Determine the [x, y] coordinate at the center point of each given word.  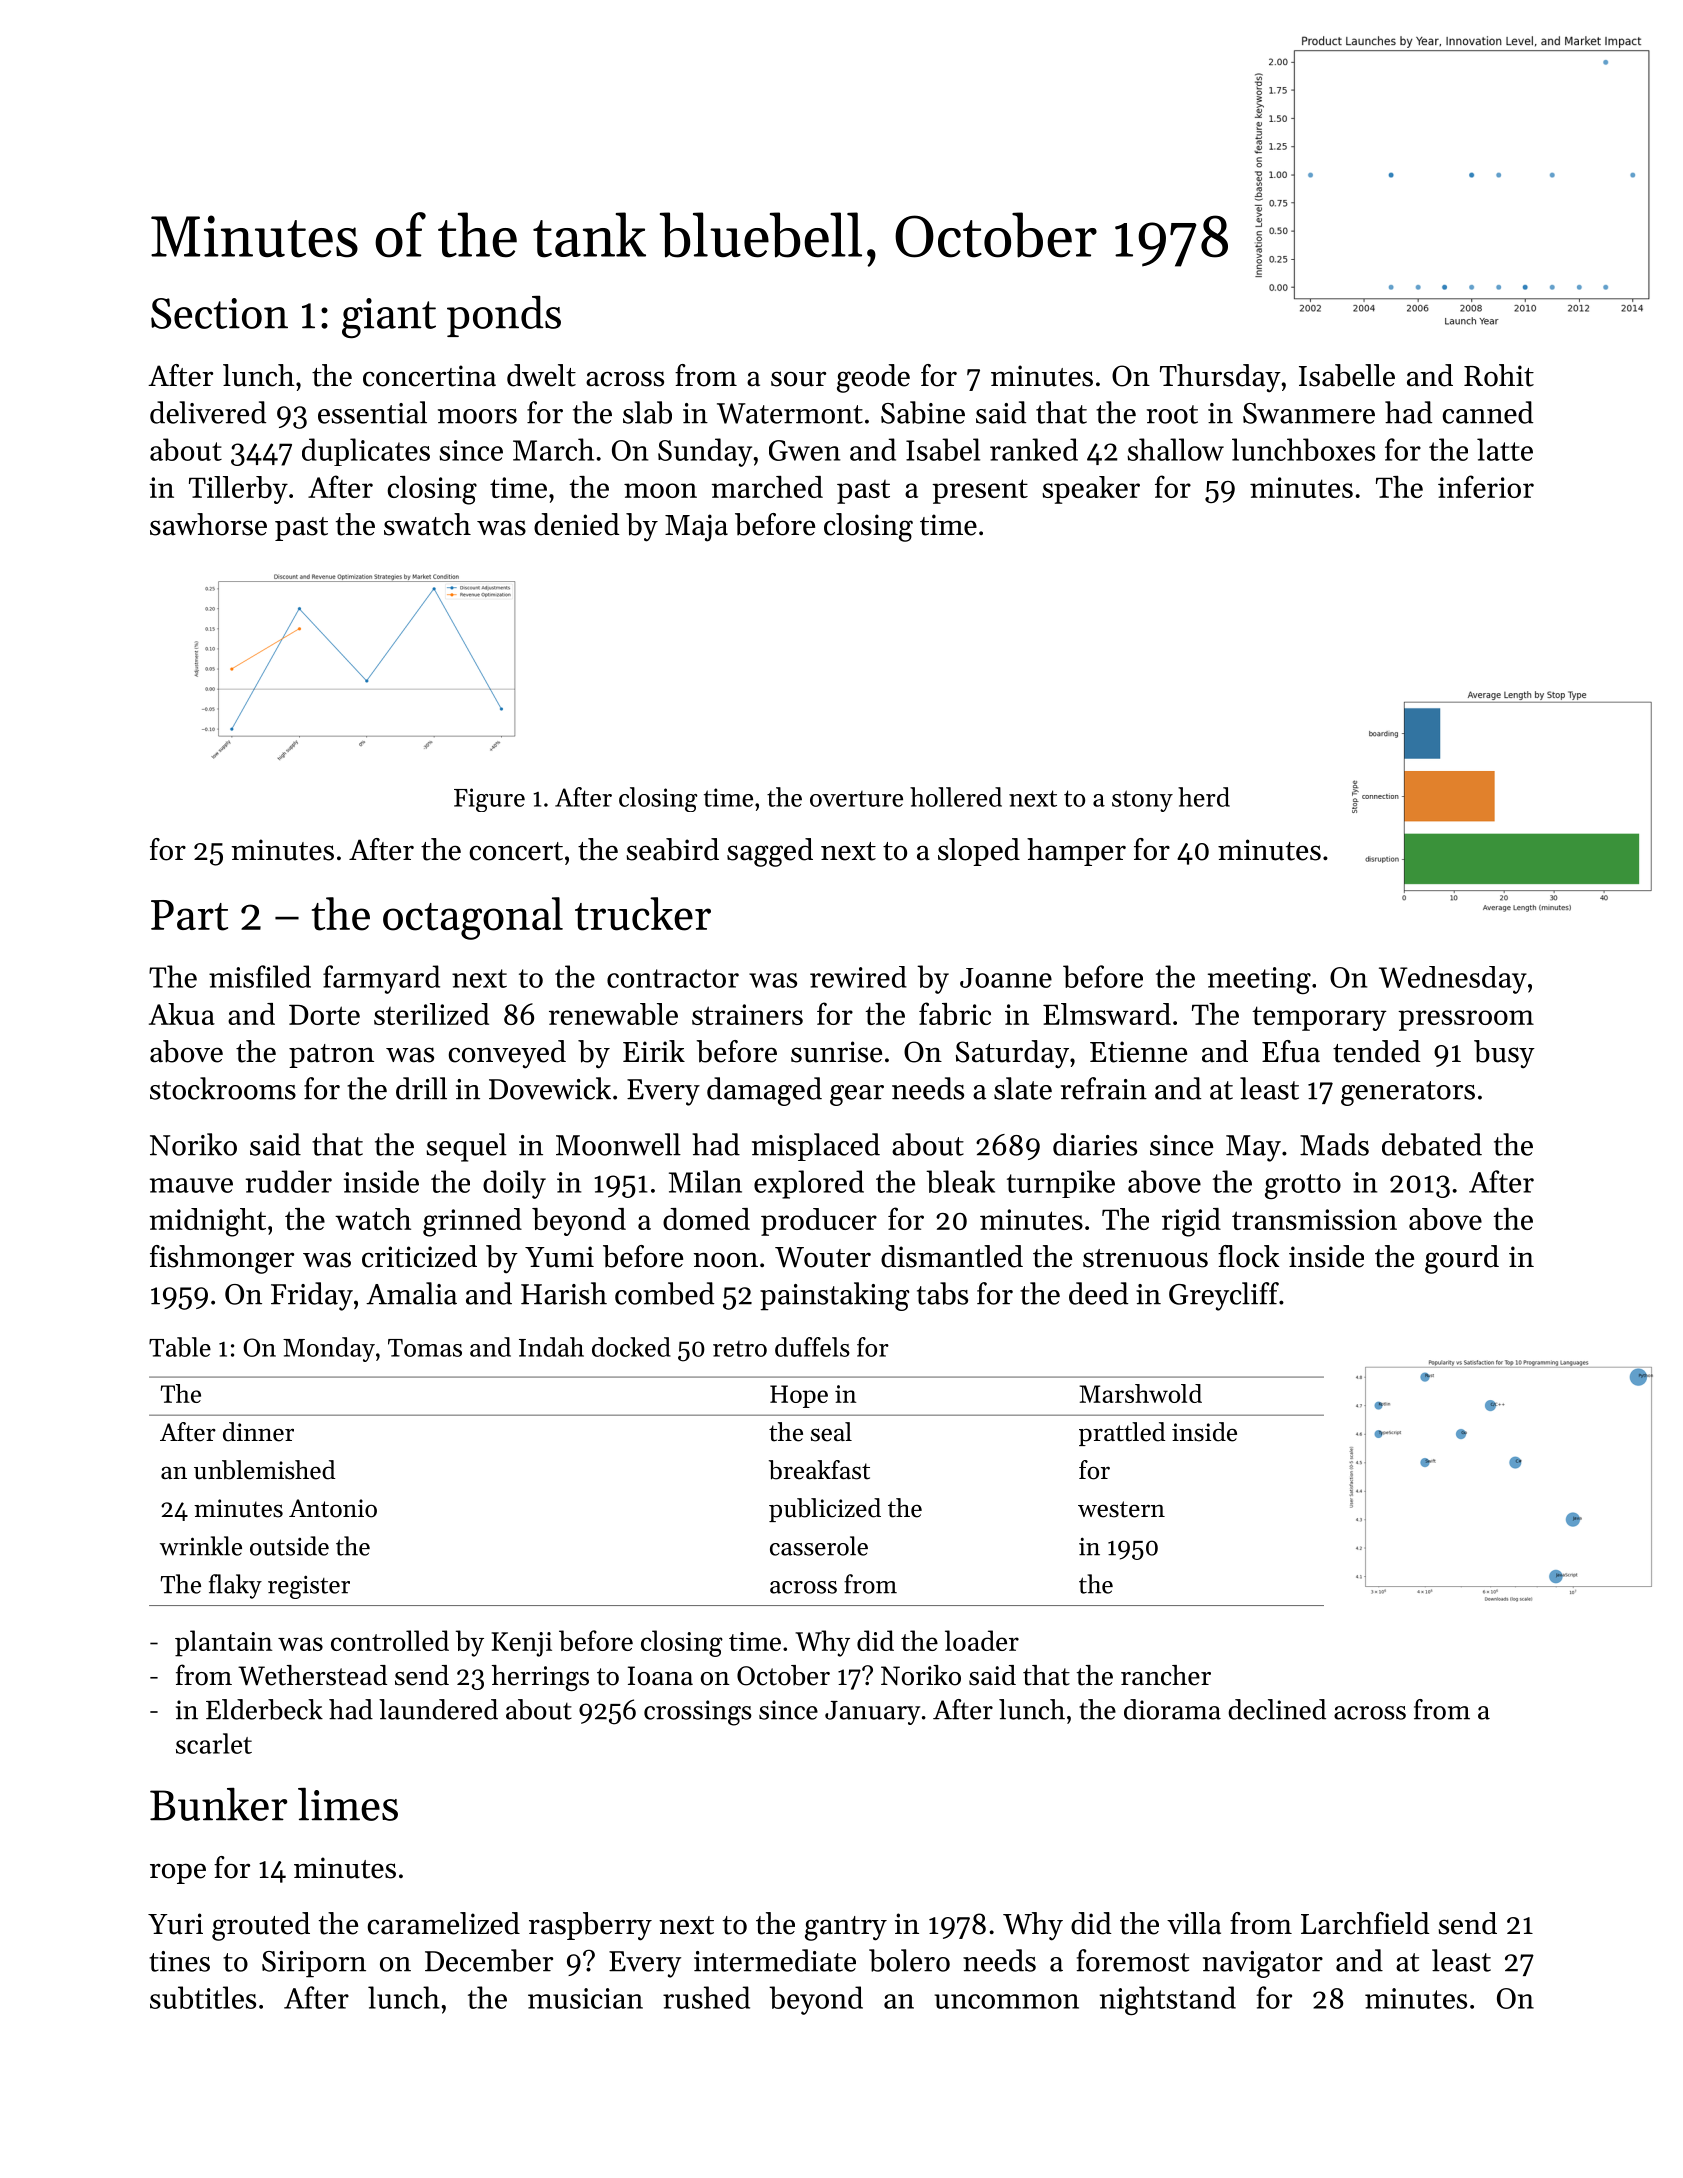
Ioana [660, 1676]
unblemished [264, 1470]
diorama [1172, 1709]
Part [189, 915]
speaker [1091, 490]
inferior [1486, 486]
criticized [419, 1256]
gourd [1462, 1259]
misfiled [260, 976]
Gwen [804, 450]
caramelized [444, 1923]
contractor [673, 978]
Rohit [1499, 375]
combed [664, 1293]
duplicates [366, 452]
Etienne [1138, 1052]
